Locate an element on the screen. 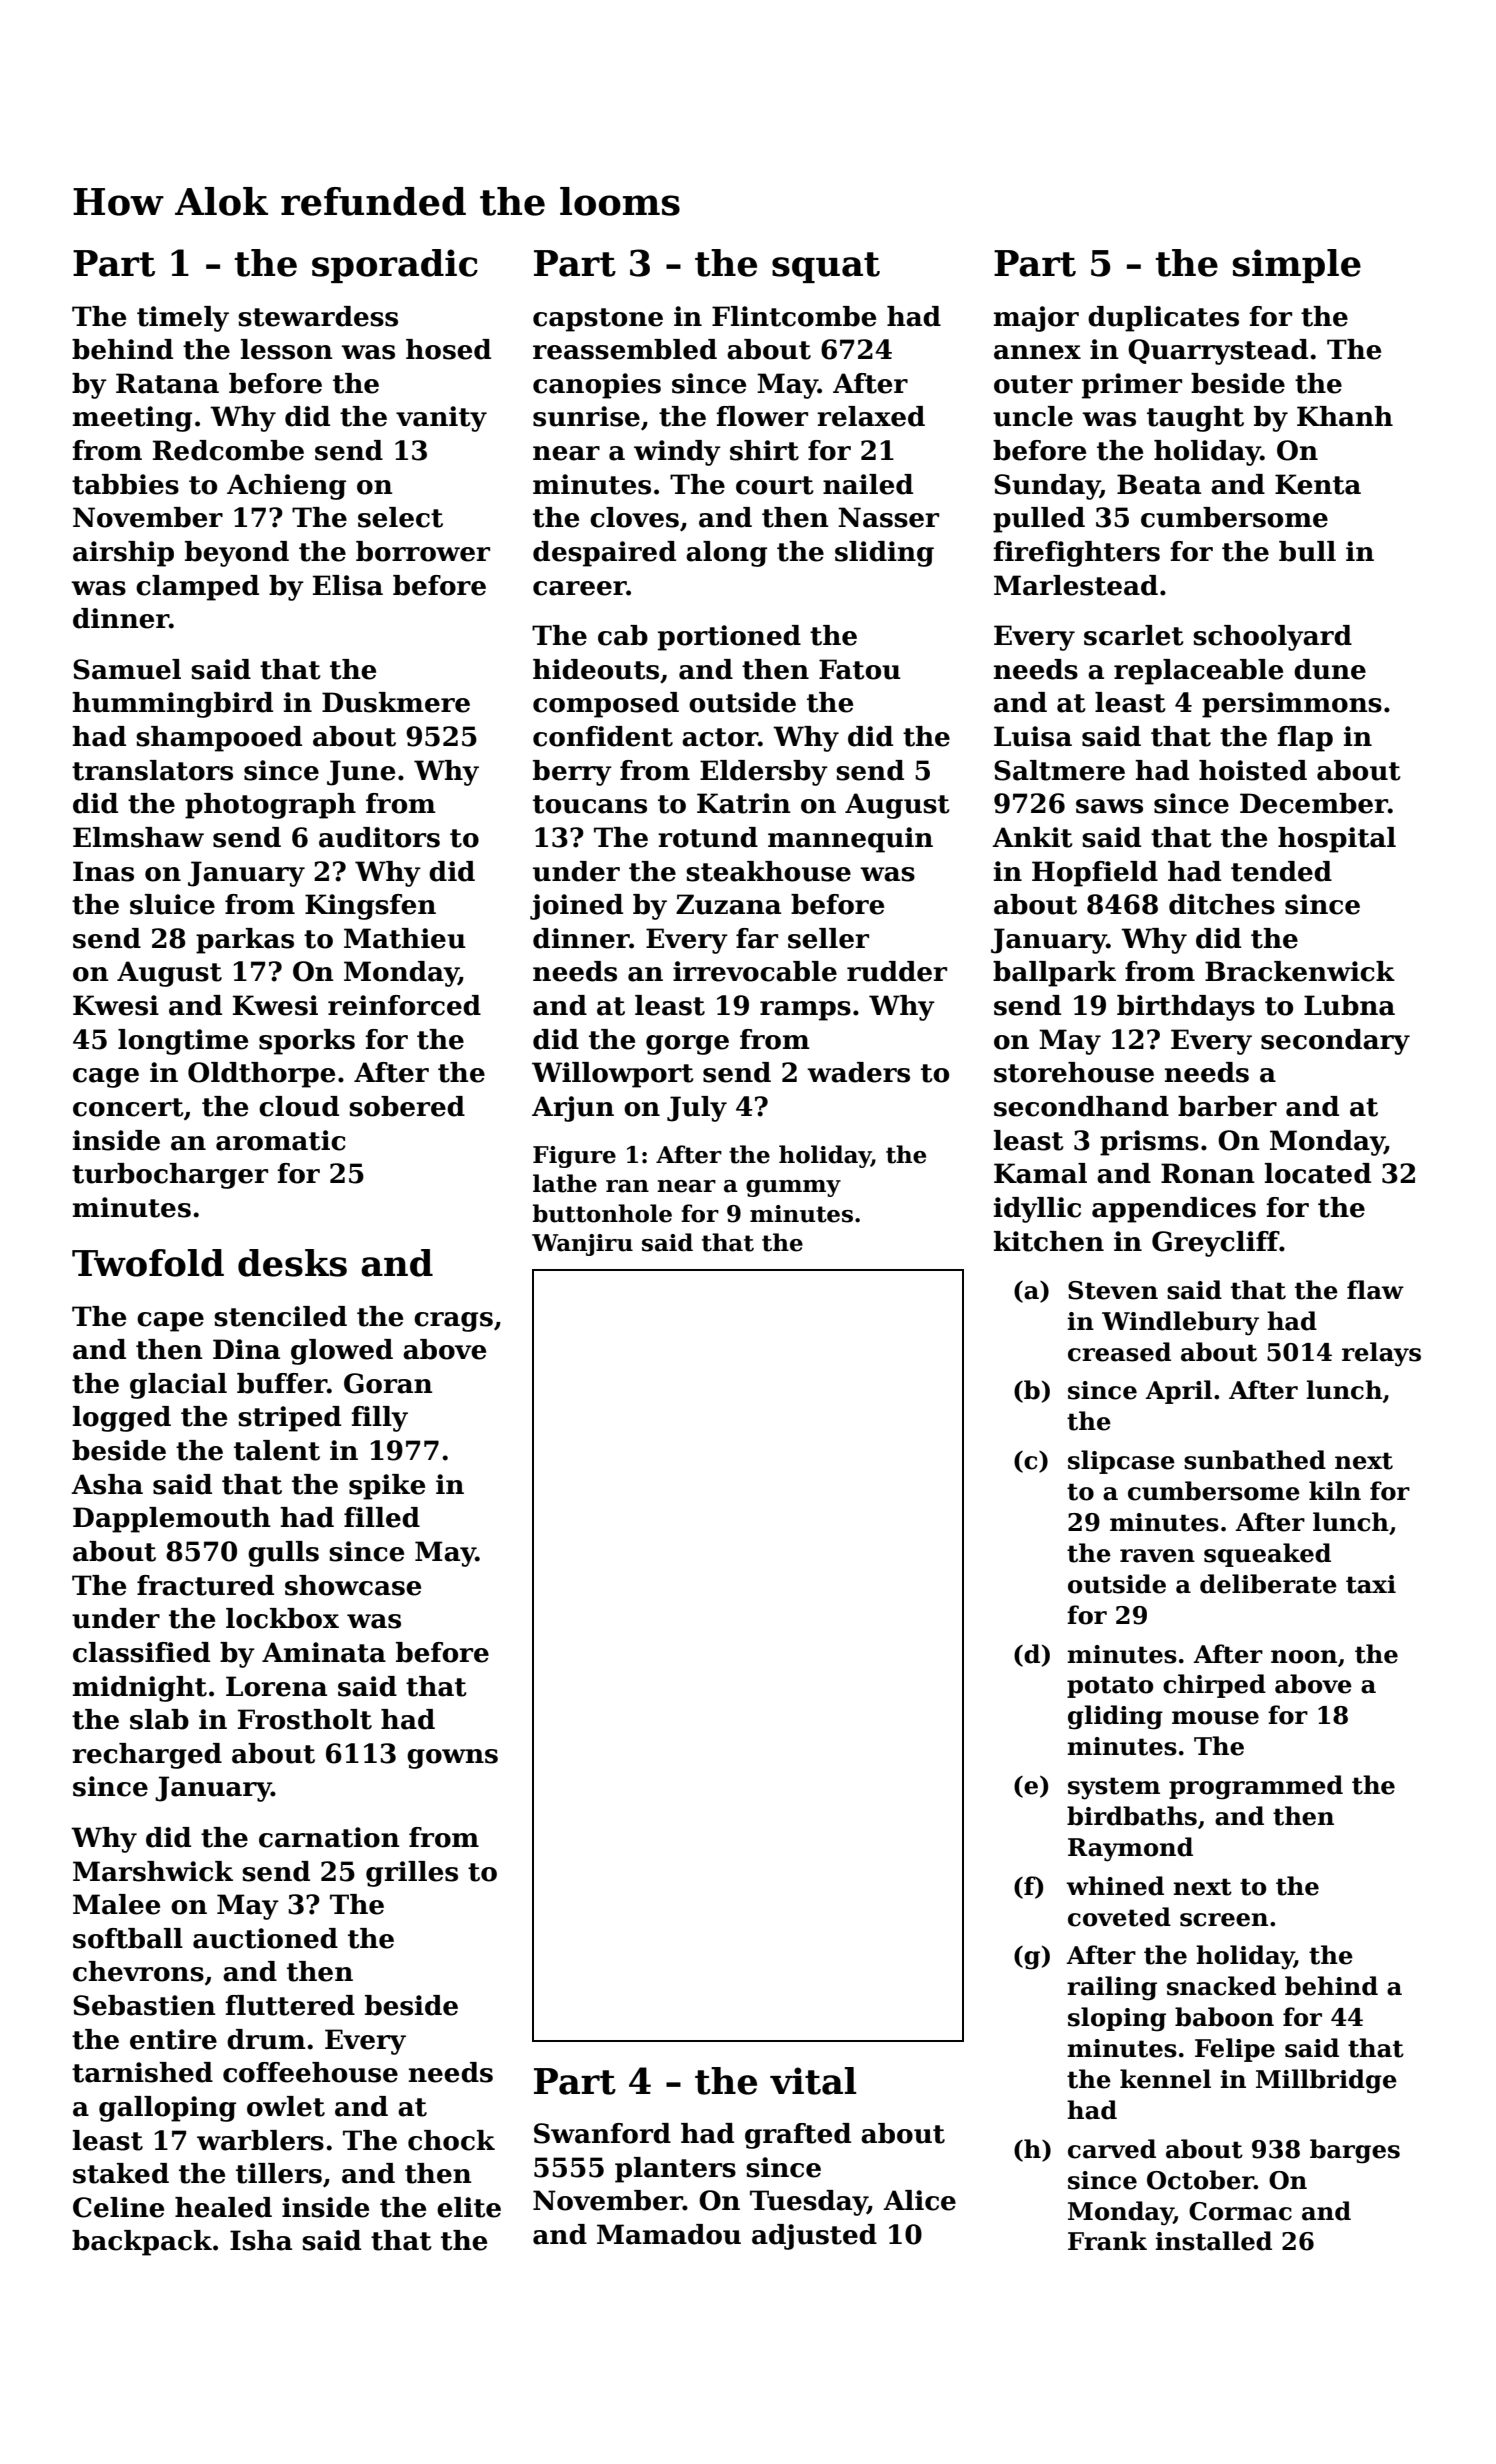 This screenshot has height=2464, width=1496. Luisa is located at coordinates (1033, 736).
